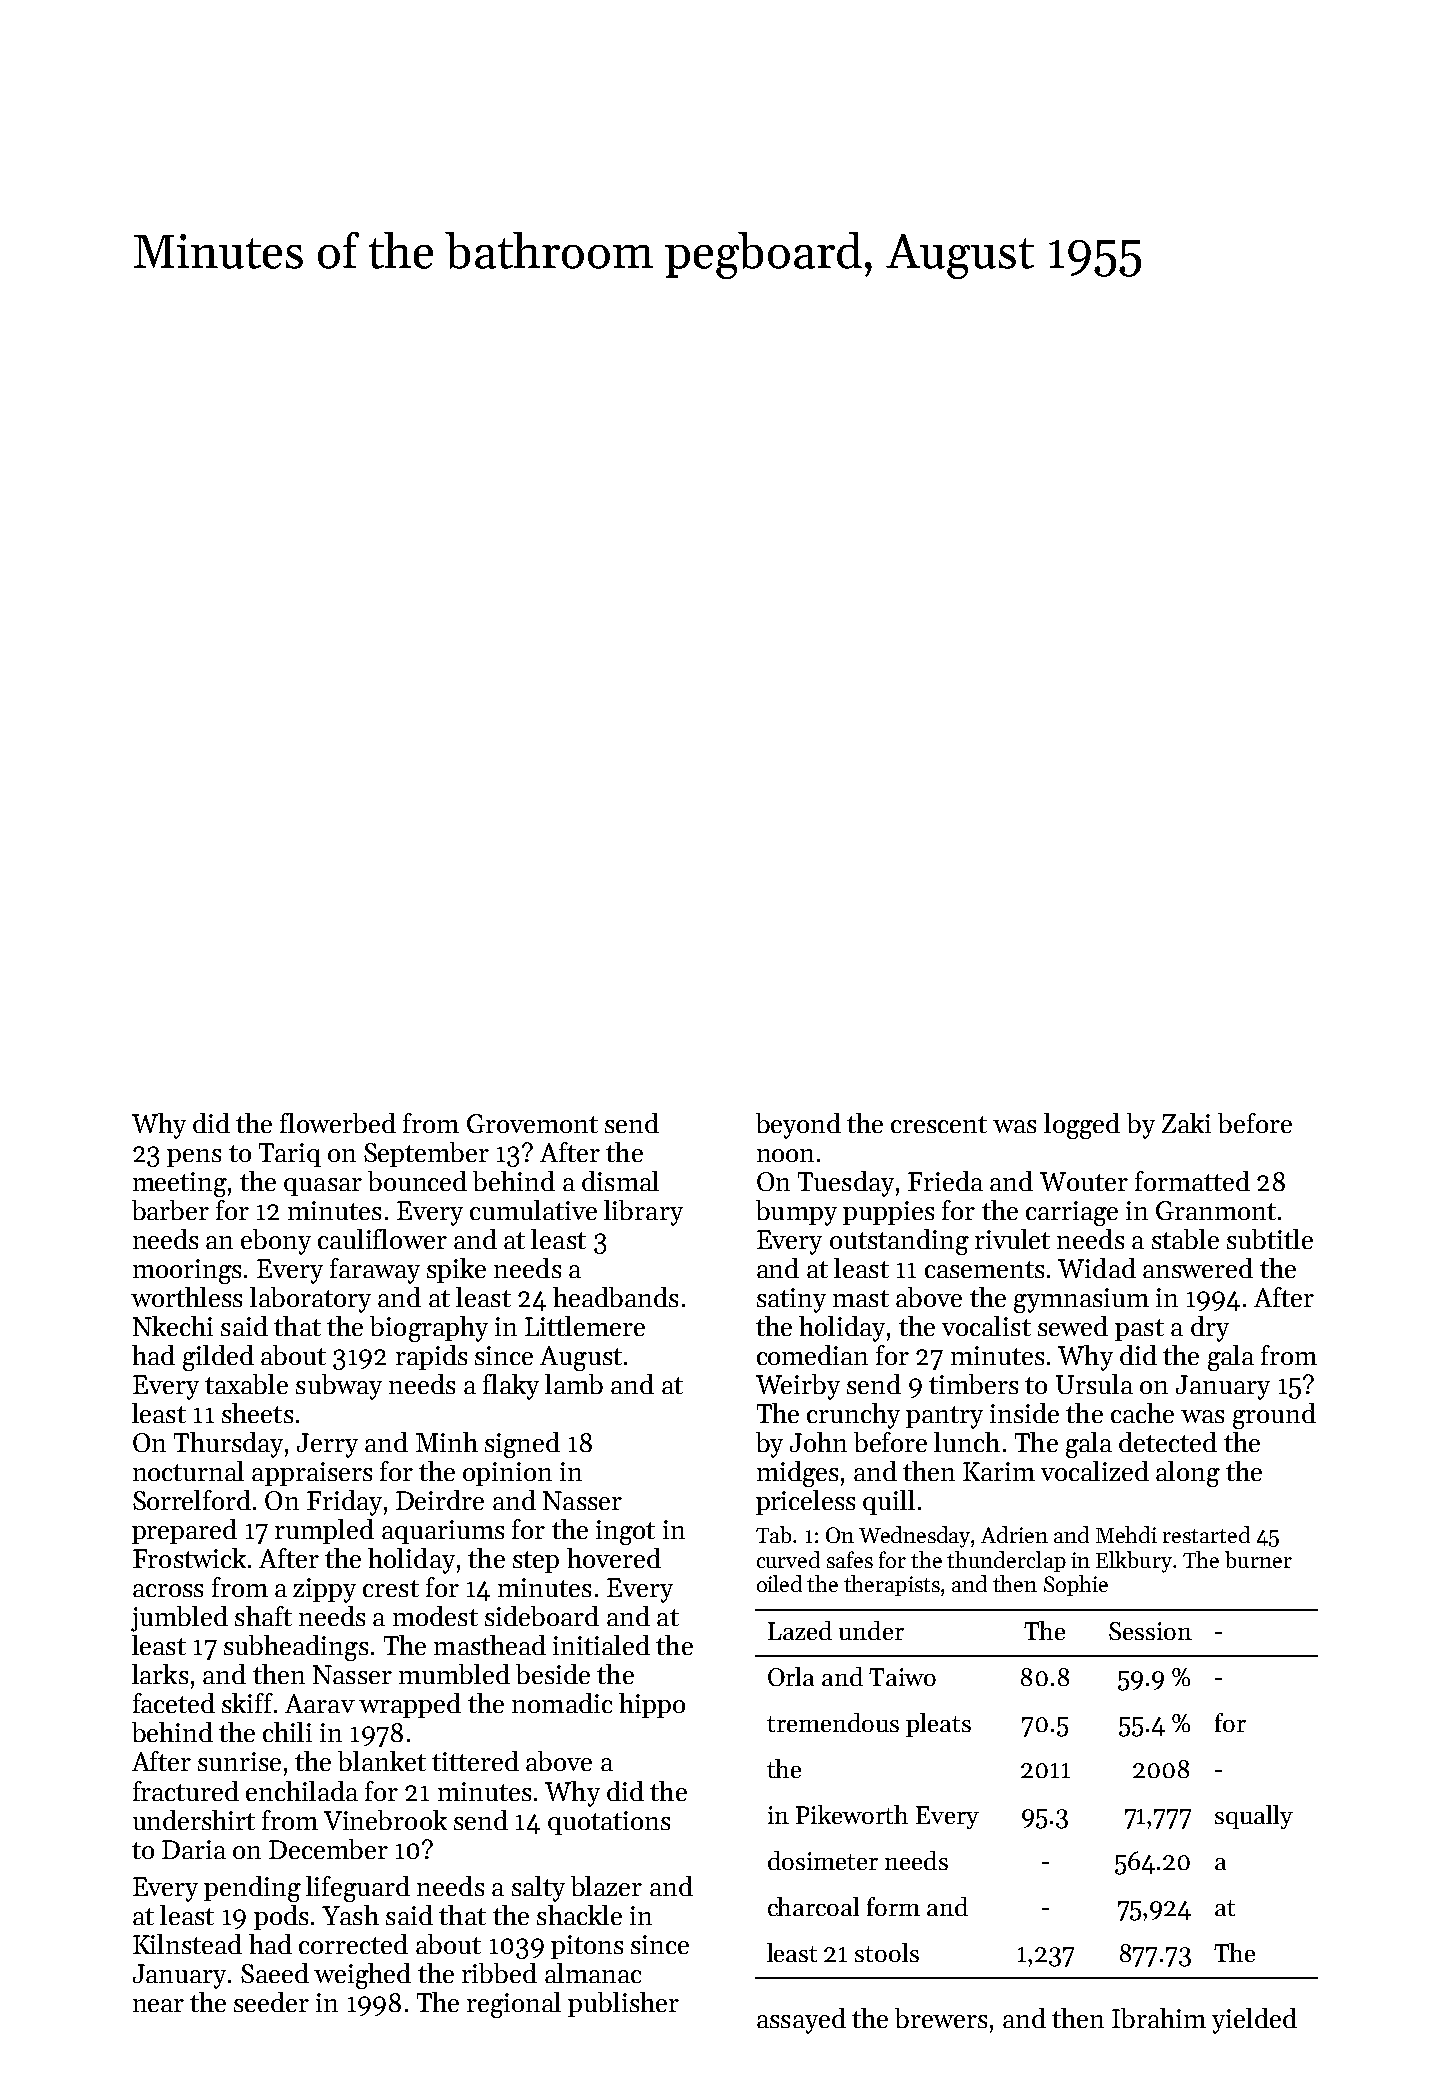  What do you see at coordinates (785, 1155) in the document?
I see `noon` at bounding box center [785, 1155].
